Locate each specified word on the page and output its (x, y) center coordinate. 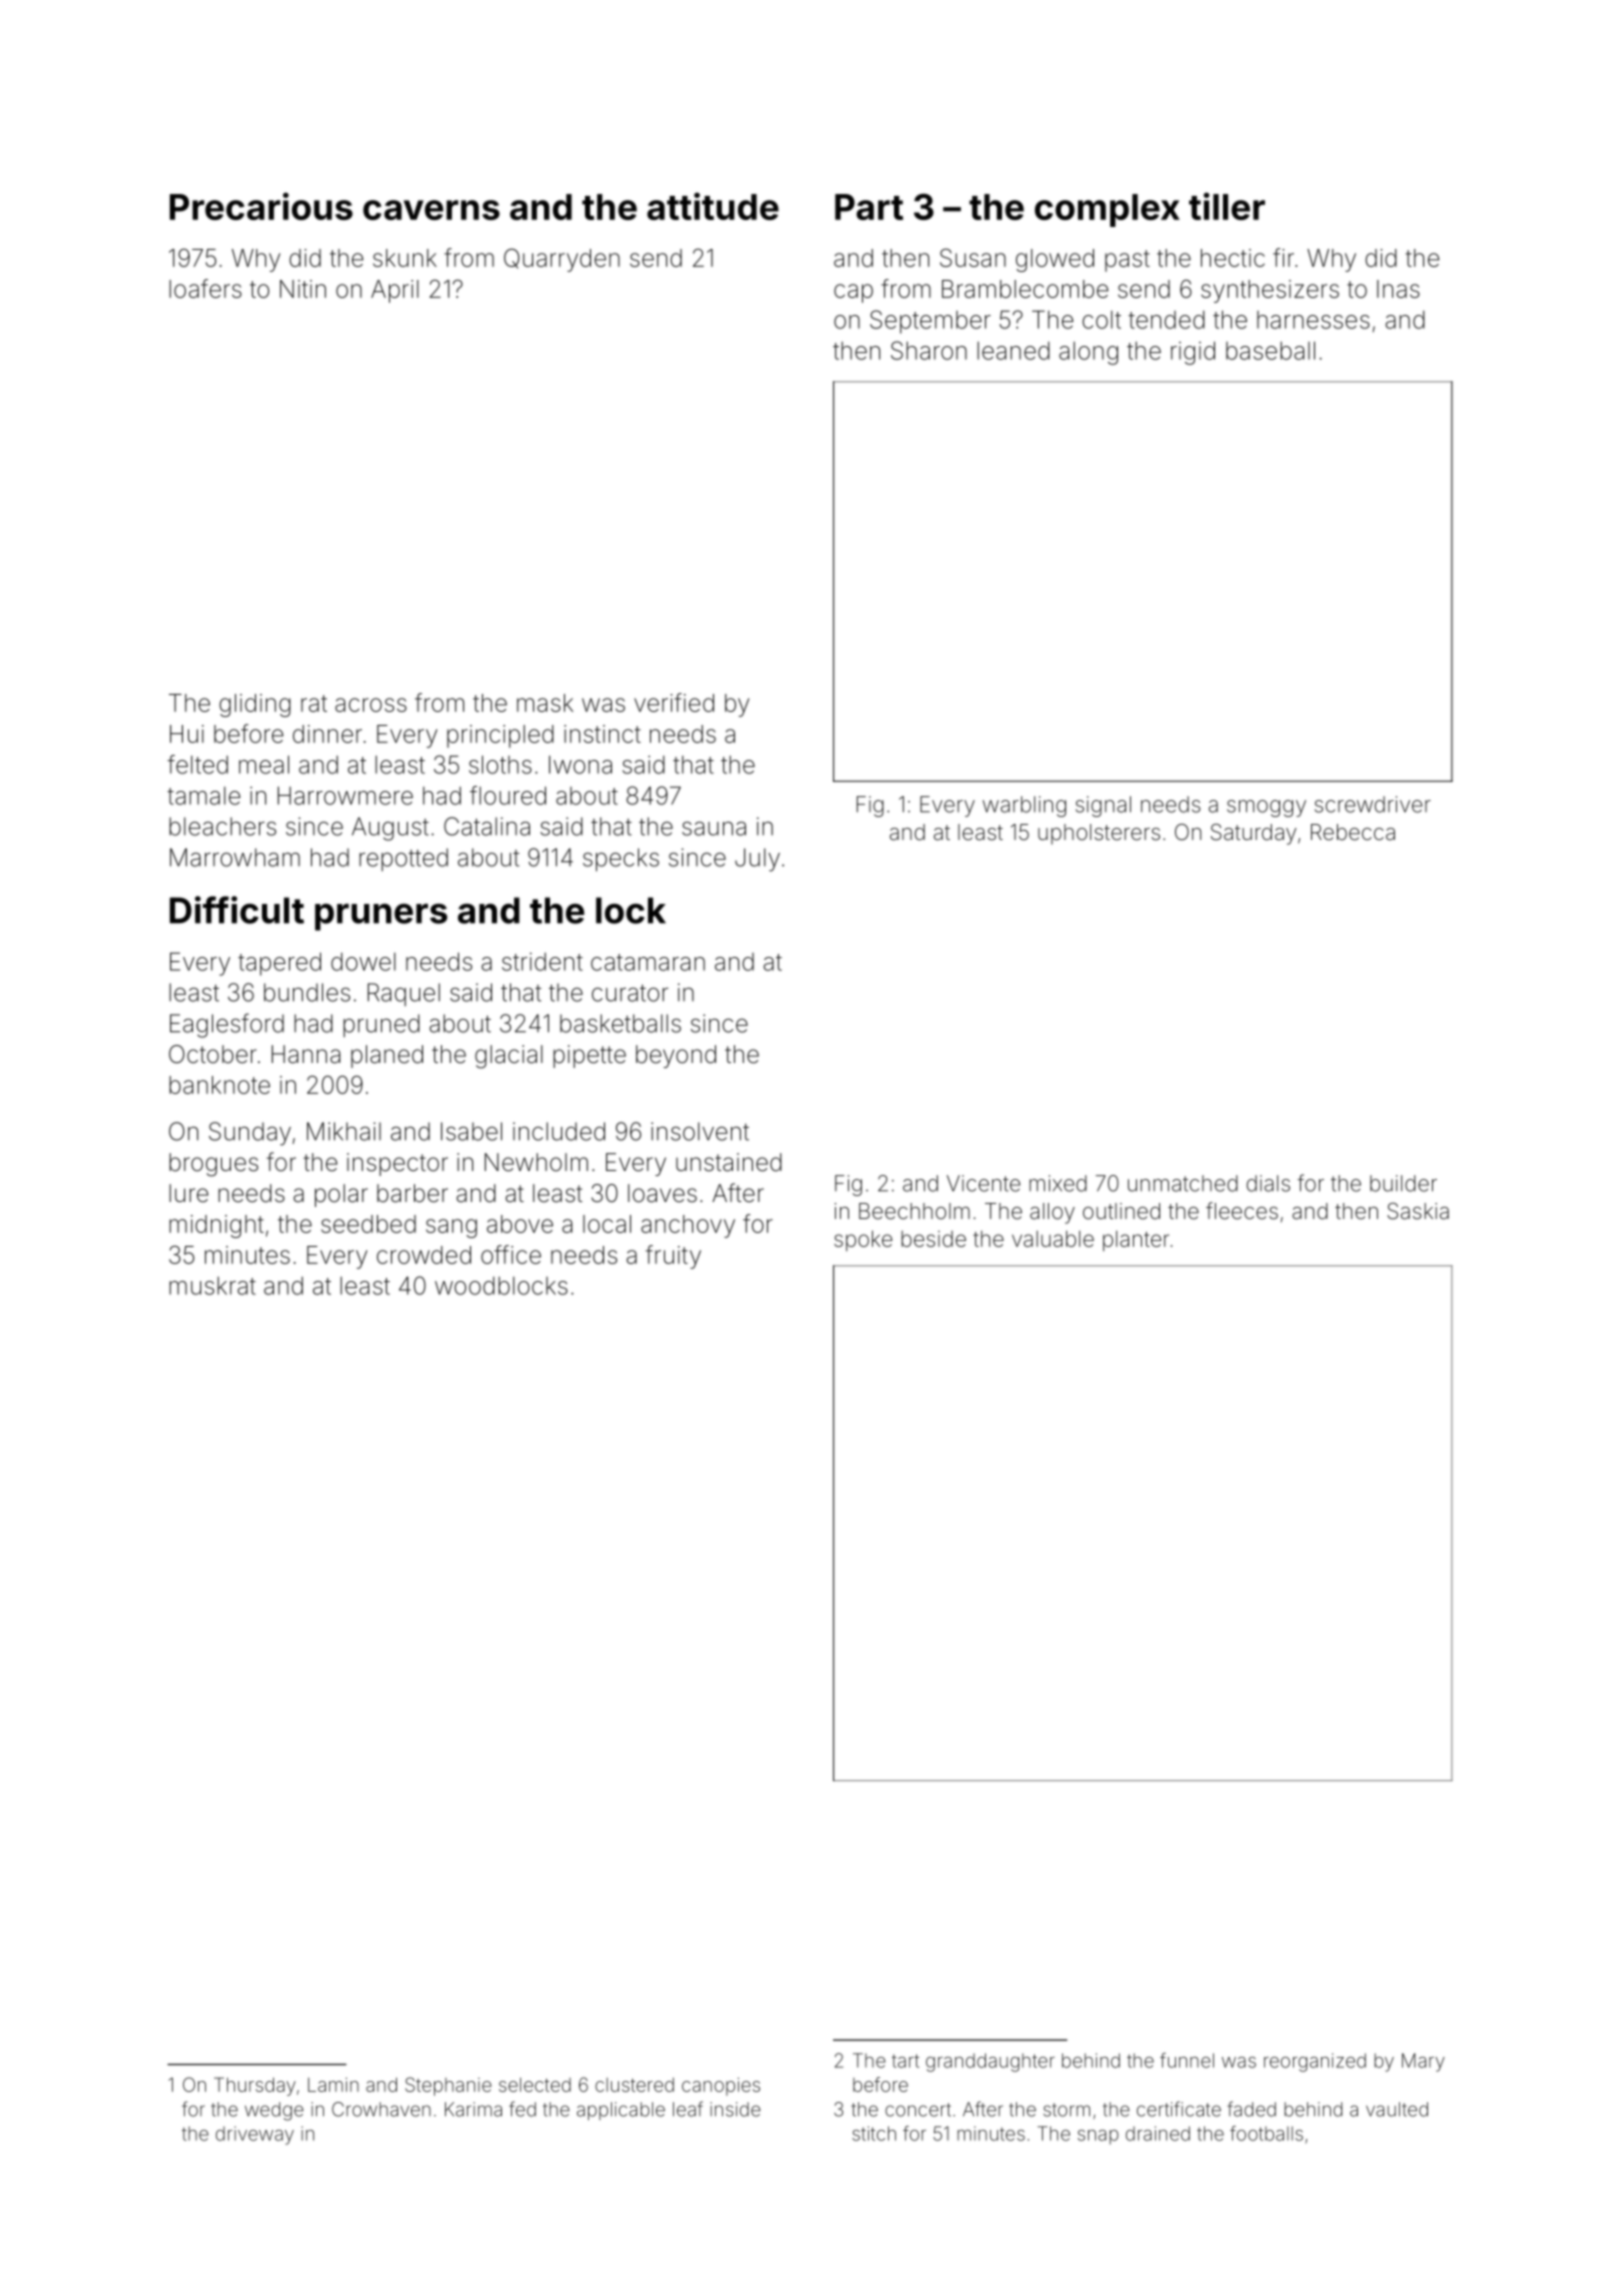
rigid (1193, 353)
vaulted (1397, 2109)
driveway (255, 2135)
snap (1098, 2137)
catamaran (648, 962)
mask (545, 703)
